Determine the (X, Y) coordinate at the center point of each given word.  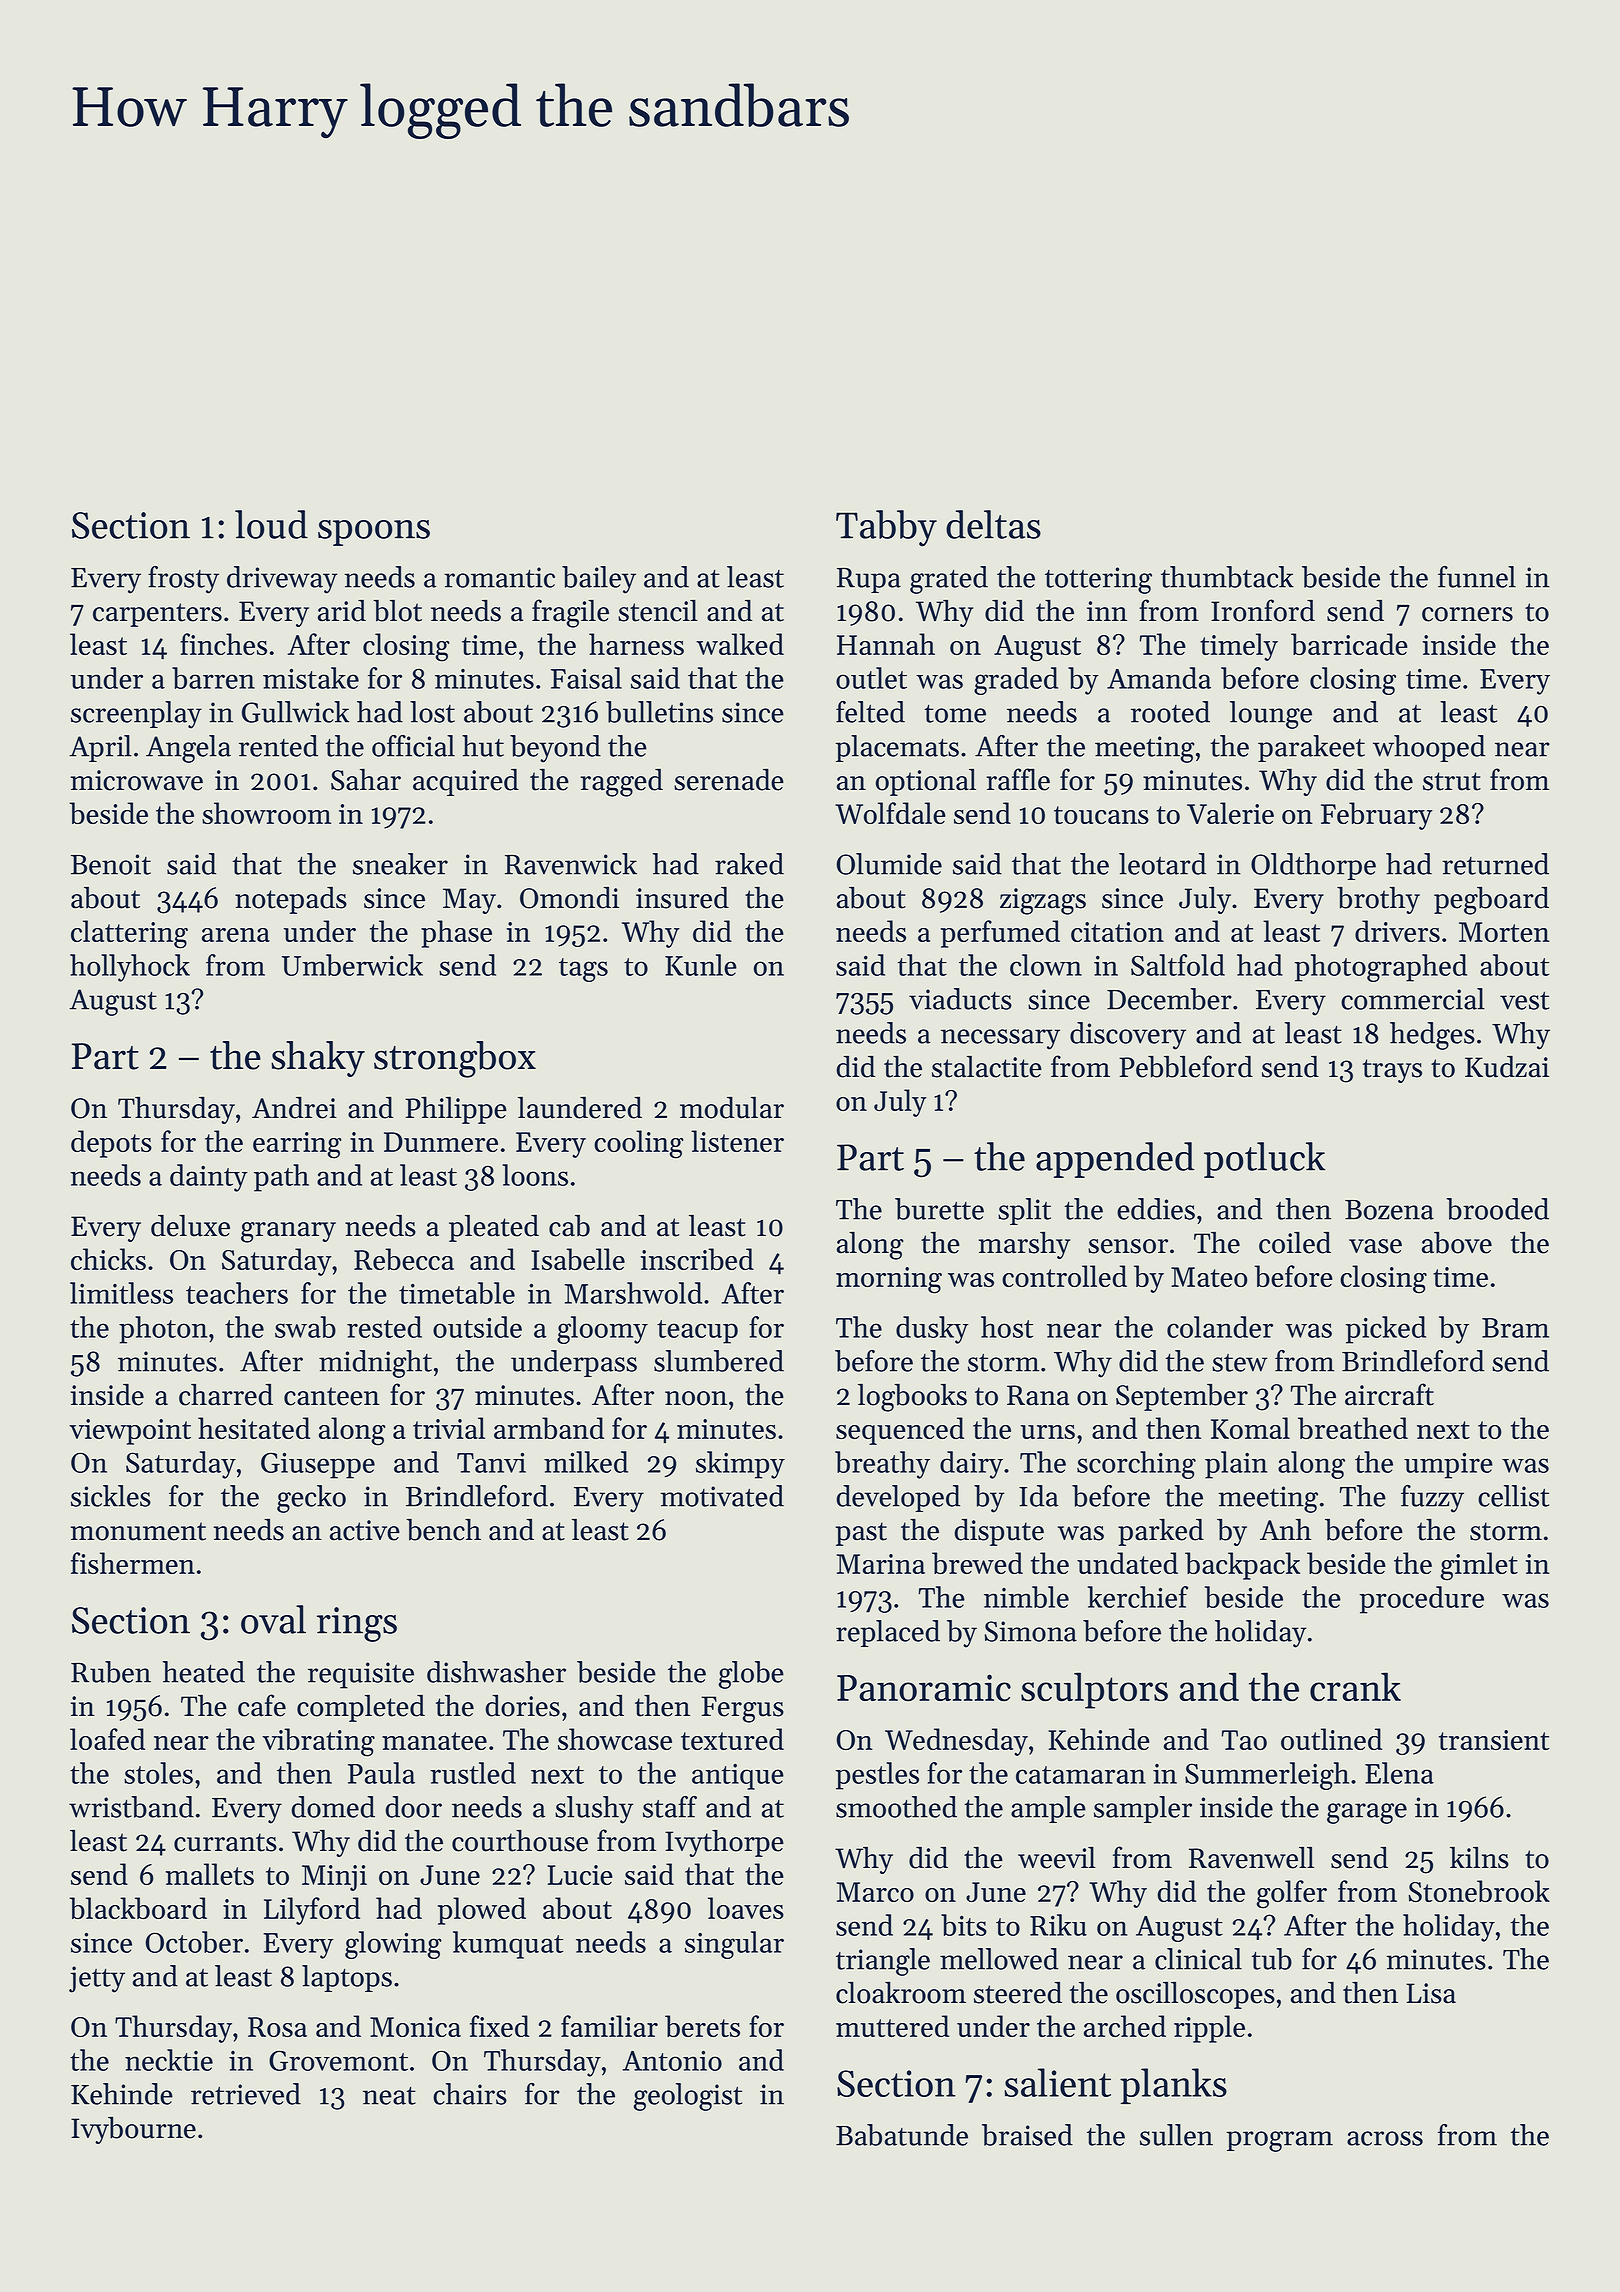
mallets (210, 1874)
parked (1161, 1532)
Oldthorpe (1313, 866)
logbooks (912, 1398)
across (1385, 2138)
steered (1018, 1993)
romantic (499, 577)
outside (477, 1327)
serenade (729, 780)
